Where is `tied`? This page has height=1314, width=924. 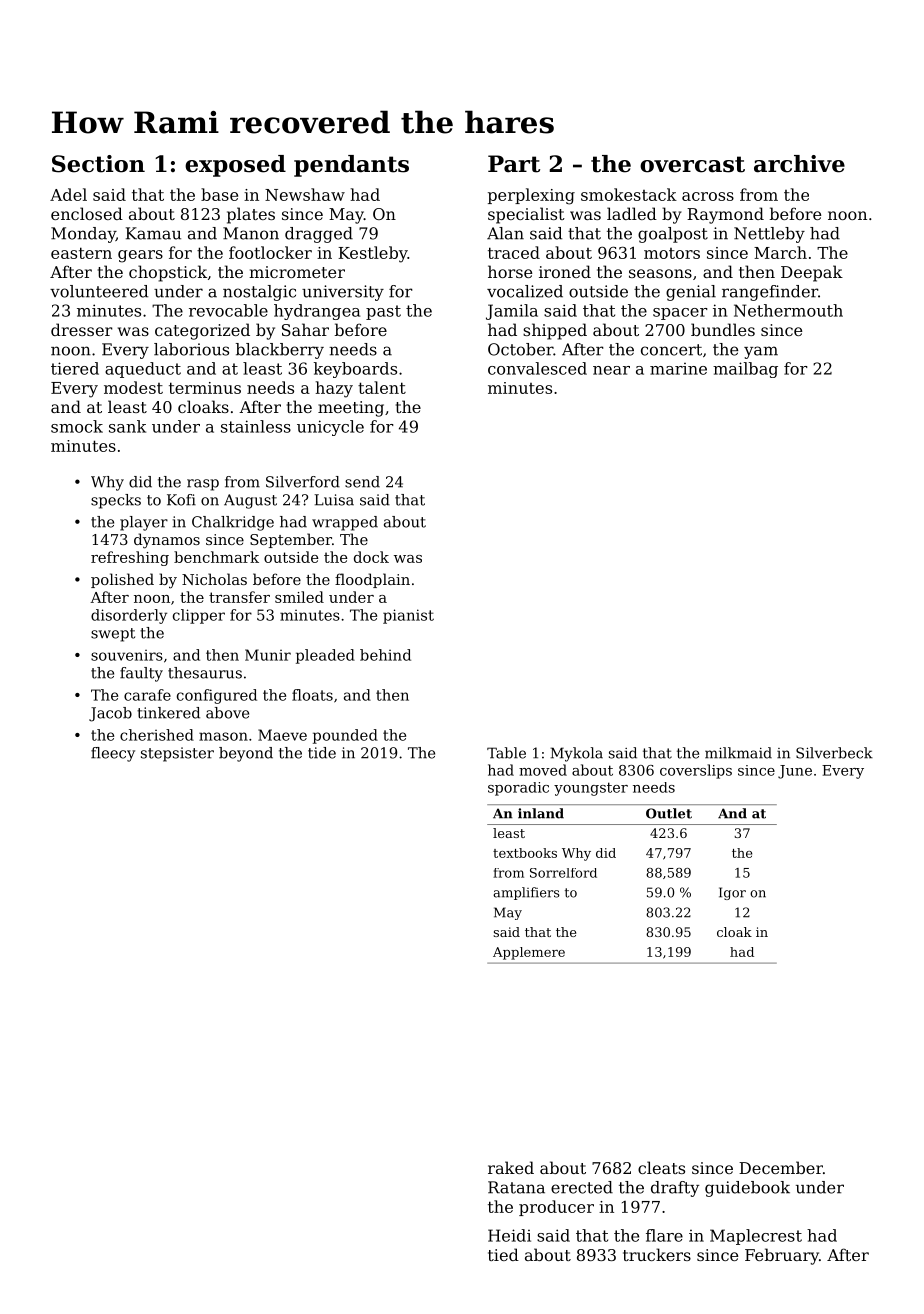 tied is located at coordinates (503, 1254).
